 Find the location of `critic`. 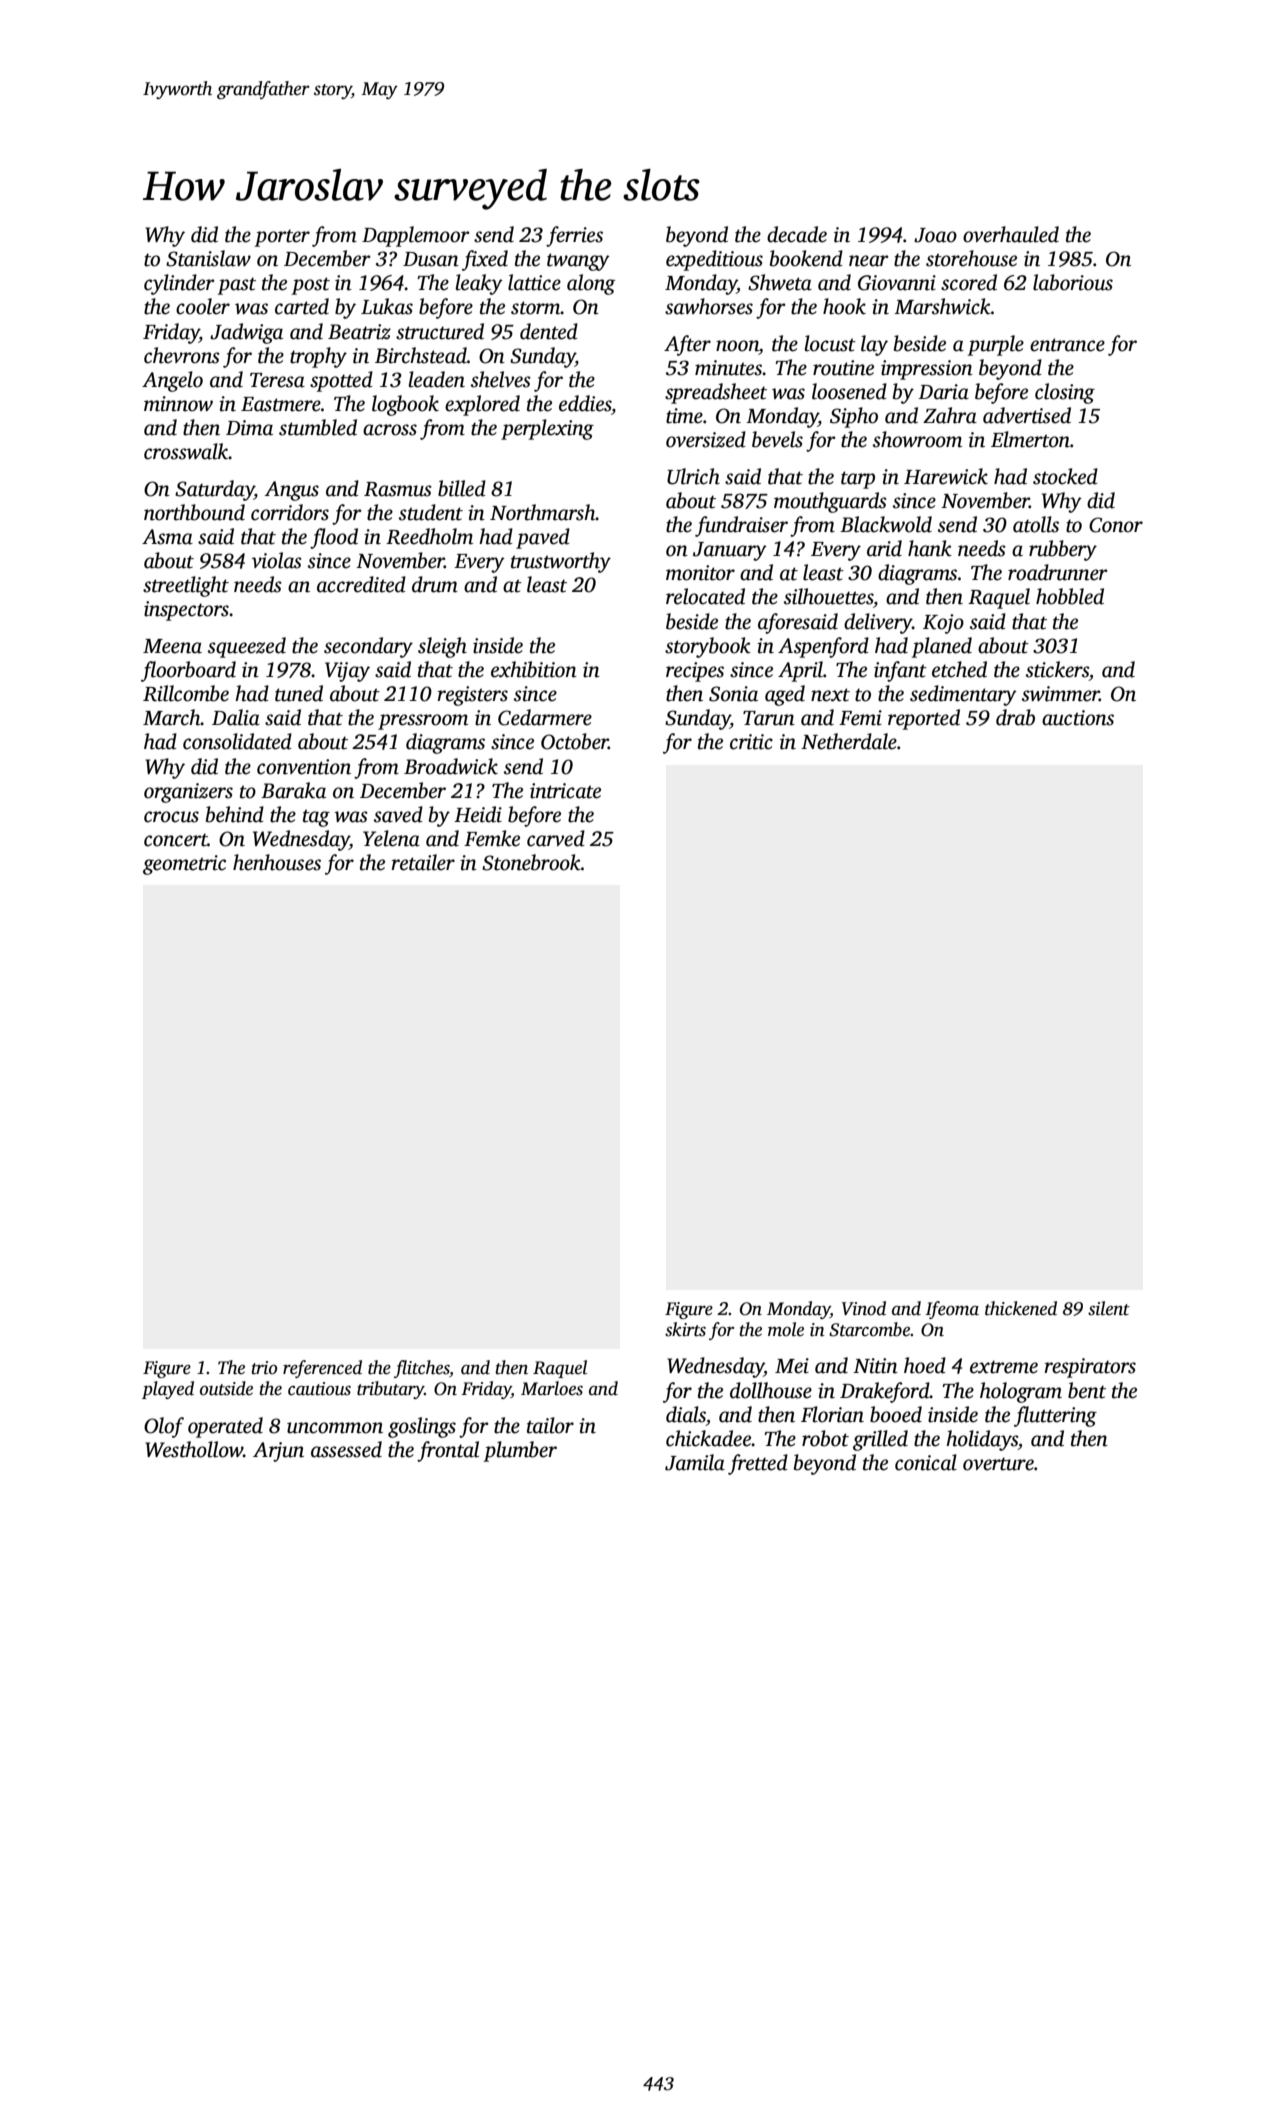

critic is located at coordinates (751, 742).
